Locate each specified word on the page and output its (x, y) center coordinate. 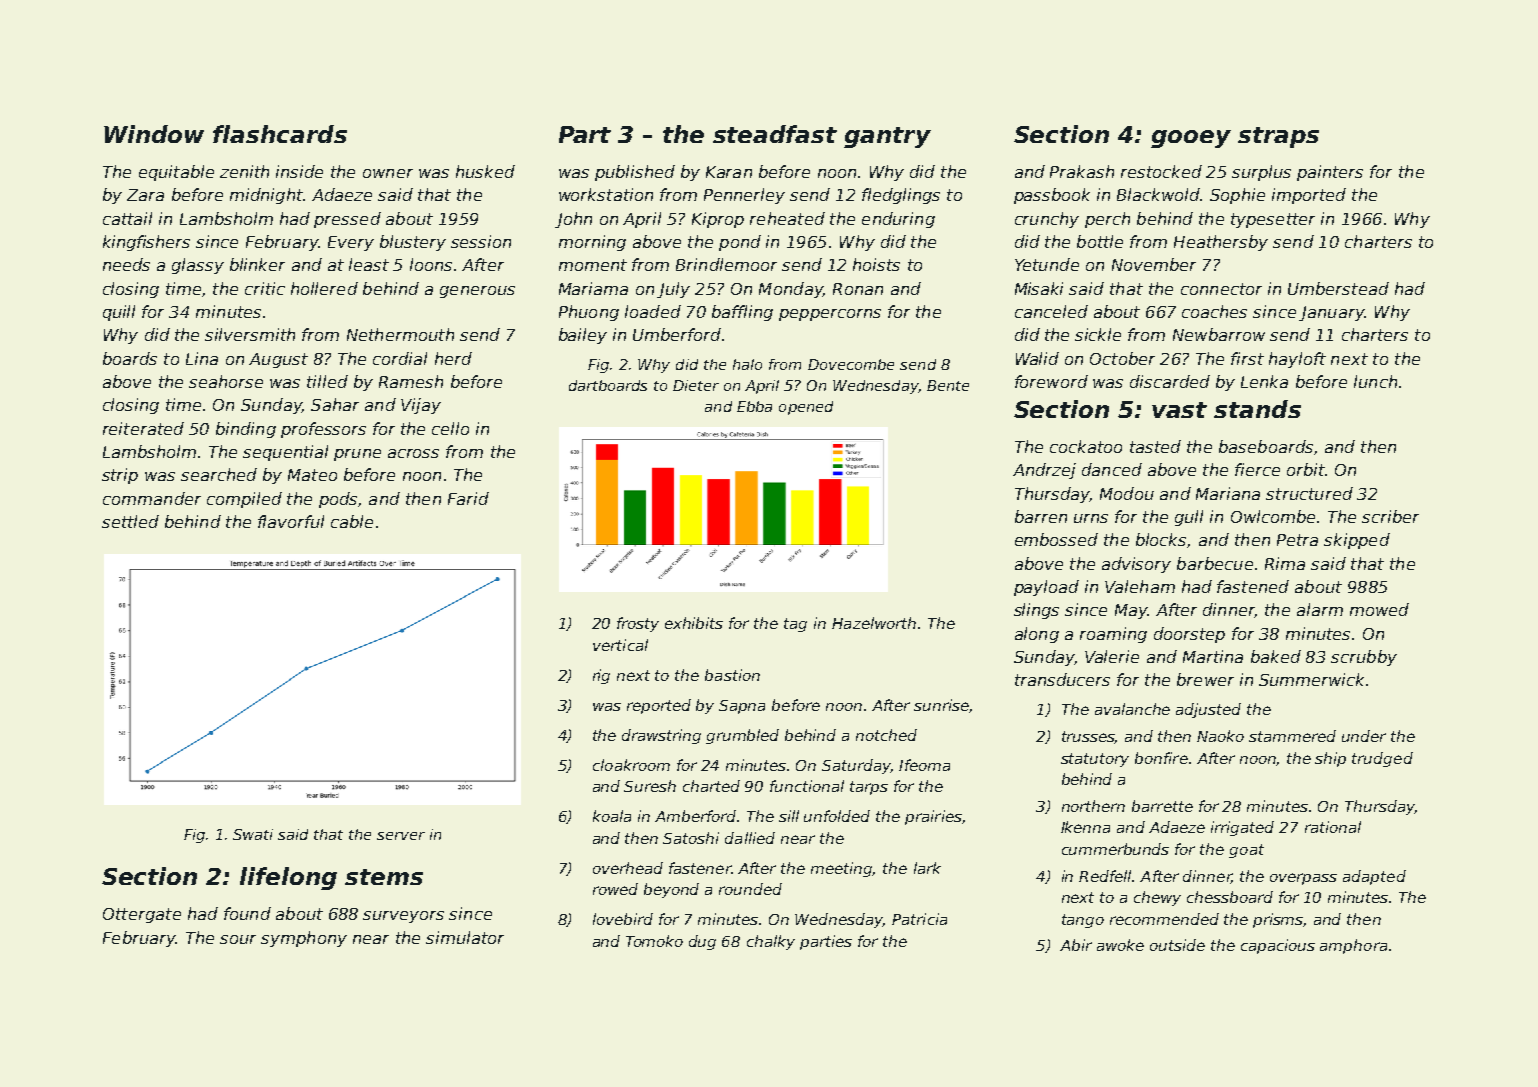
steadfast (775, 134)
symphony (304, 939)
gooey (1191, 139)
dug (702, 942)
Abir (1076, 945)
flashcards (280, 134)
